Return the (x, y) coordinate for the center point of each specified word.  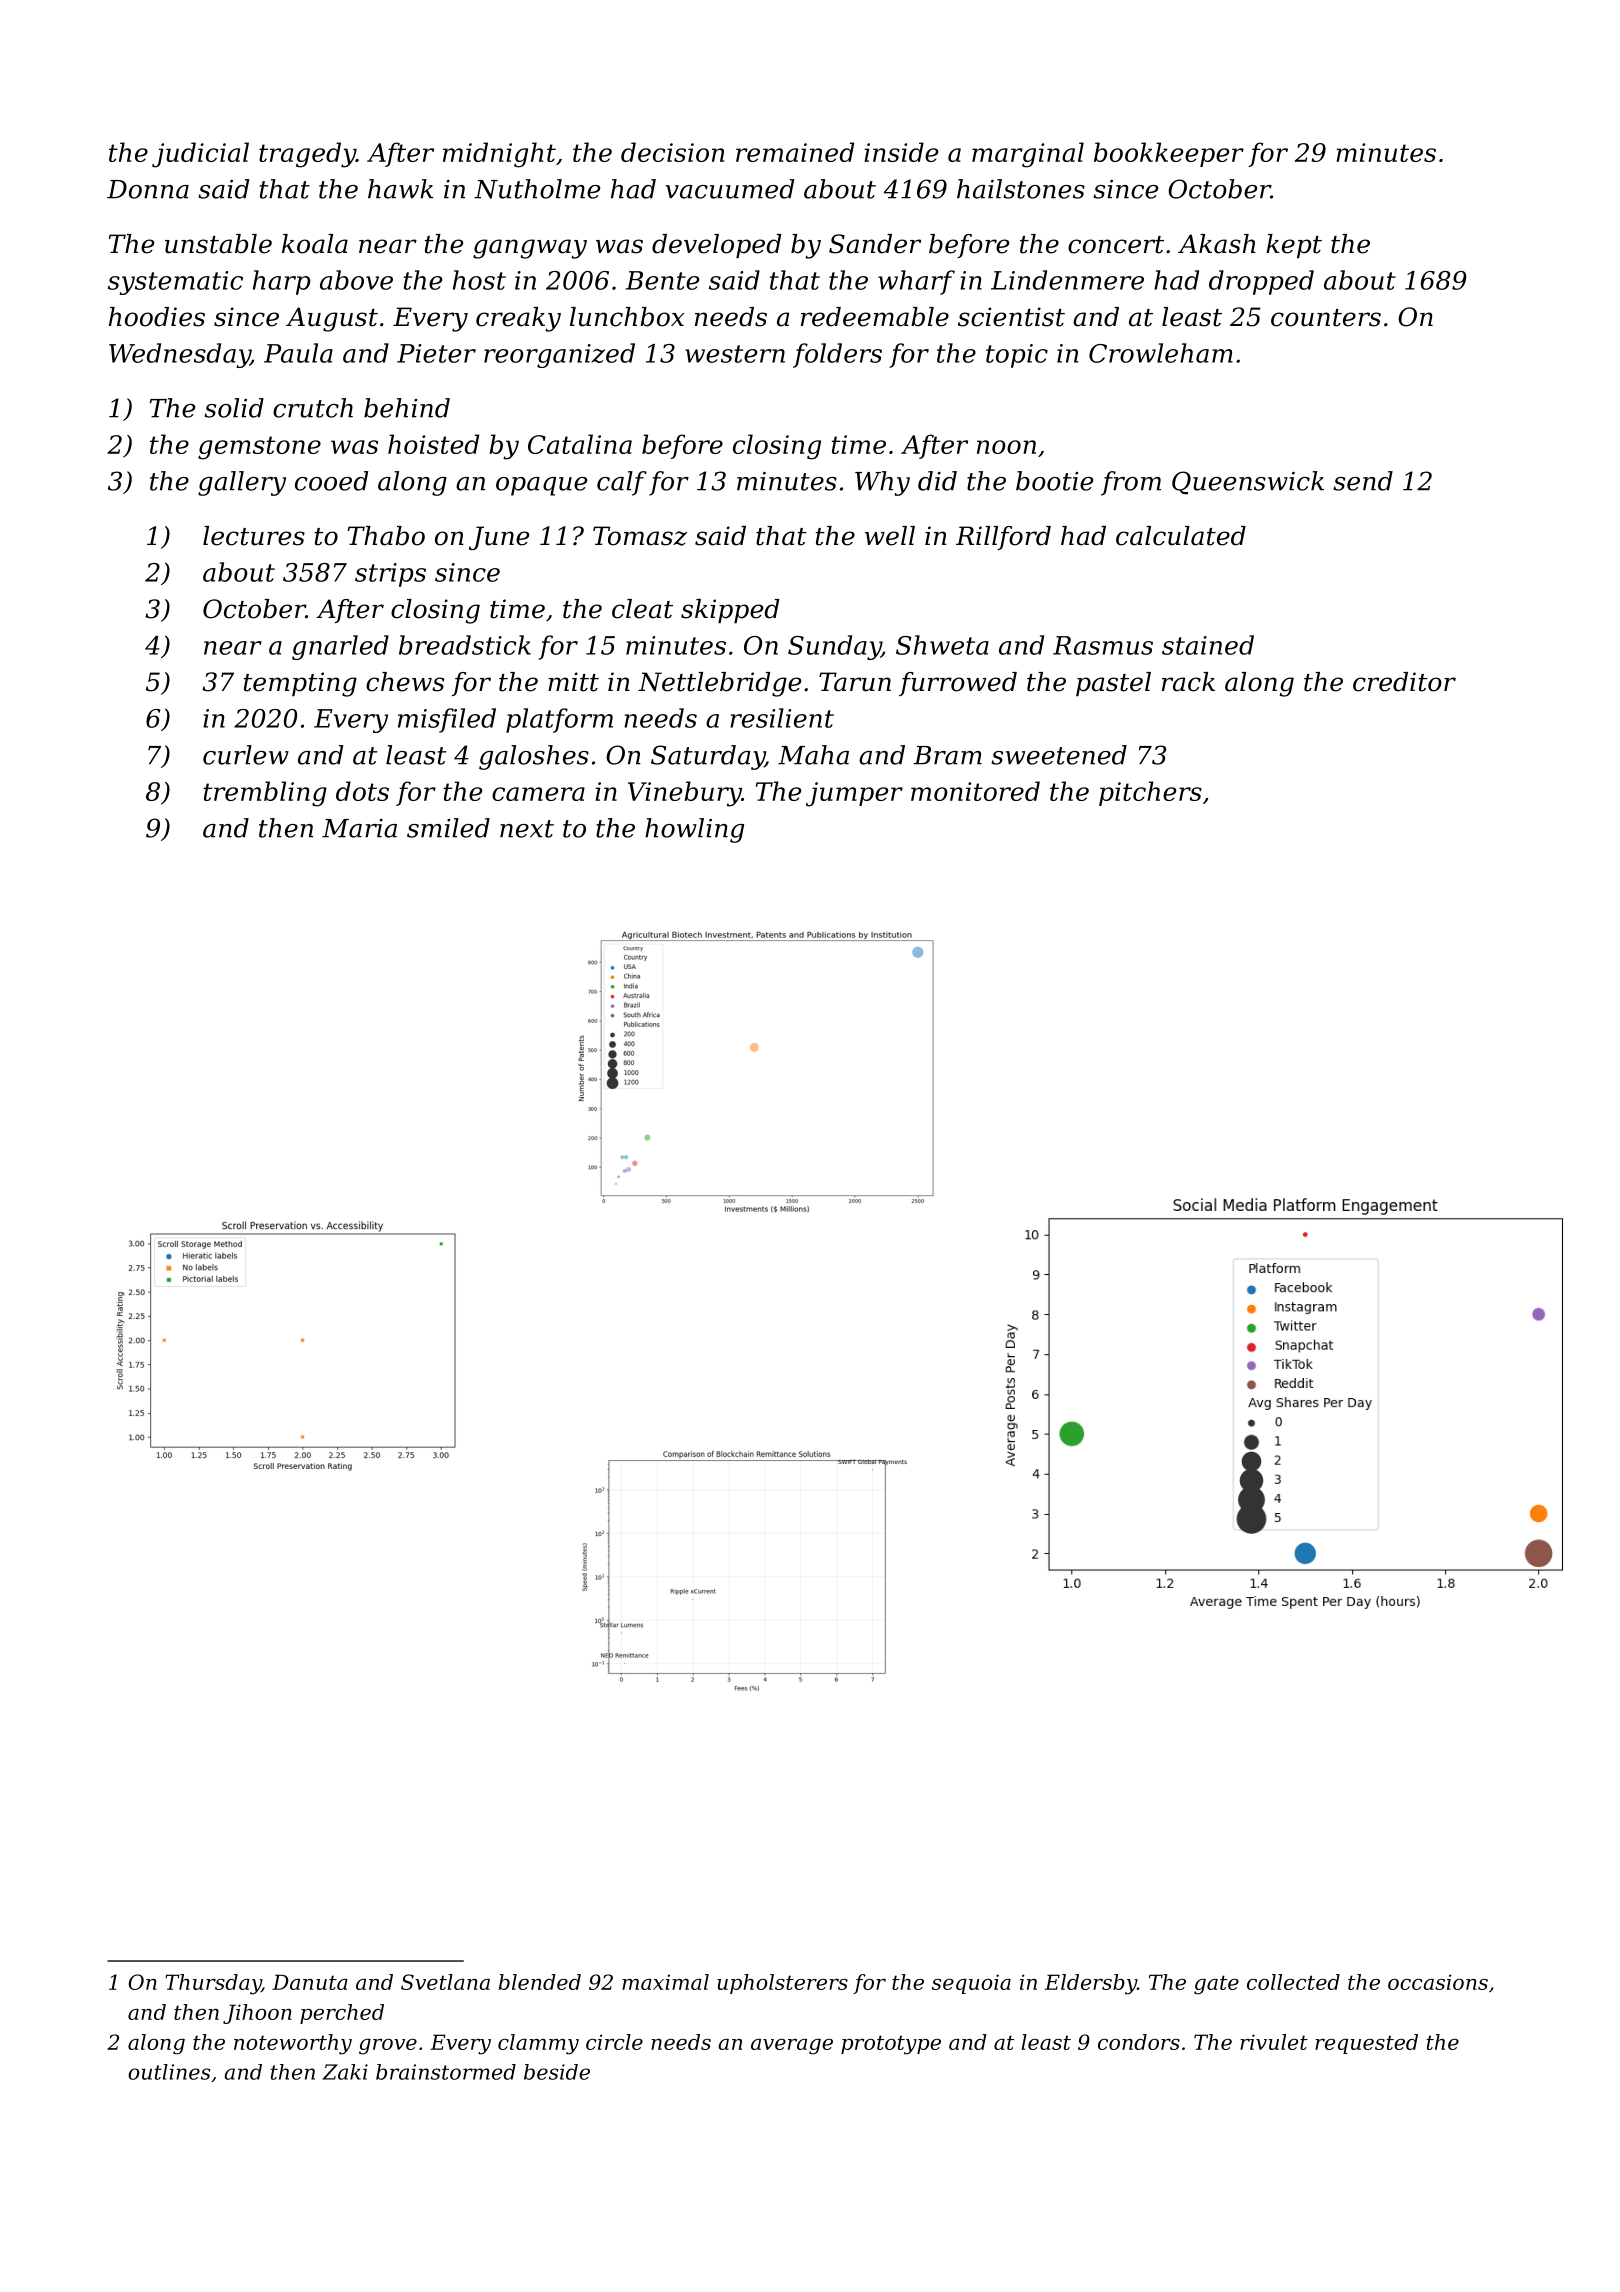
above (356, 280)
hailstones (1021, 189)
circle (614, 2042)
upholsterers (782, 1984)
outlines (169, 2072)
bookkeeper (1169, 154)
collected (1293, 1982)
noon (1006, 447)
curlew (246, 755)
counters (1326, 318)
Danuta (310, 1982)
